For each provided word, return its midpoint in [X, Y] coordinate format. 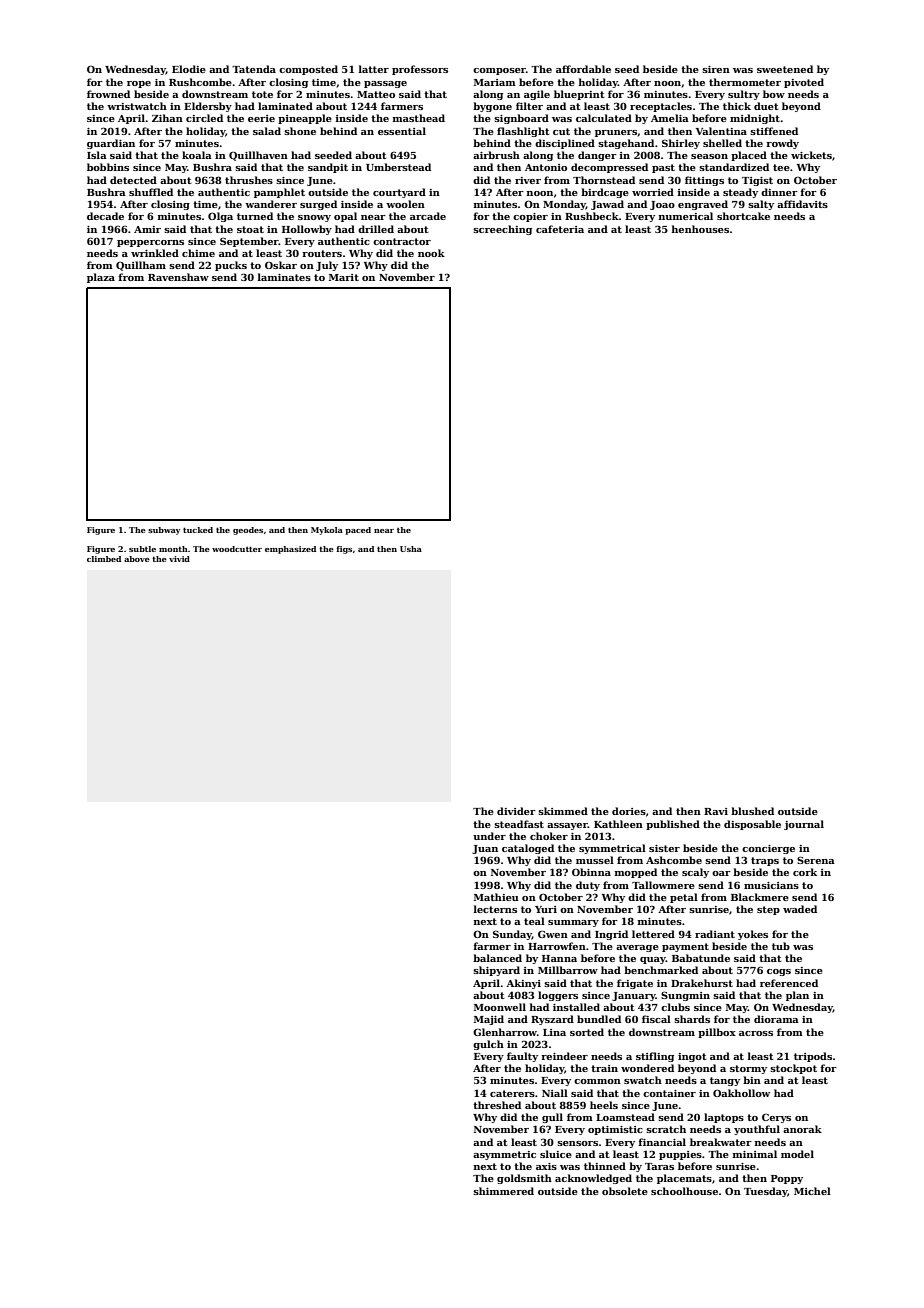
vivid [179, 559]
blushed [752, 811]
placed [749, 156]
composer [499, 71]
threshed [497, 1105]
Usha [411, 549]
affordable [583, 69]
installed [576, 1007]
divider [516, 811]
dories [629, 811]
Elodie [189, 69]
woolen [405, 204]
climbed [104, 559]
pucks [231, 266]
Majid [489, 1020]
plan [797, 996]
